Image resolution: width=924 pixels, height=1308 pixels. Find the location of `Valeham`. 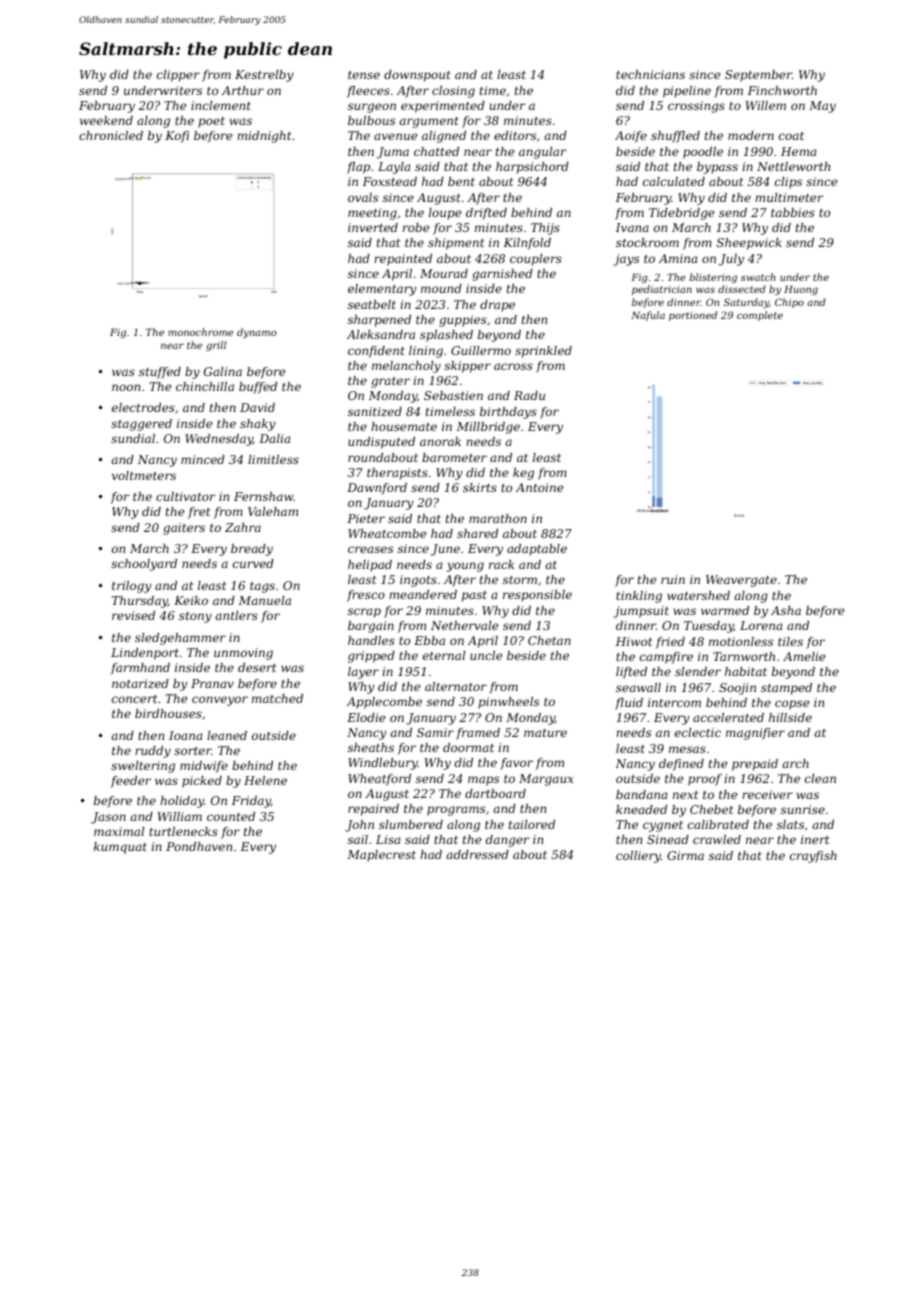

Valeham is located at coordinates (273, 511).
